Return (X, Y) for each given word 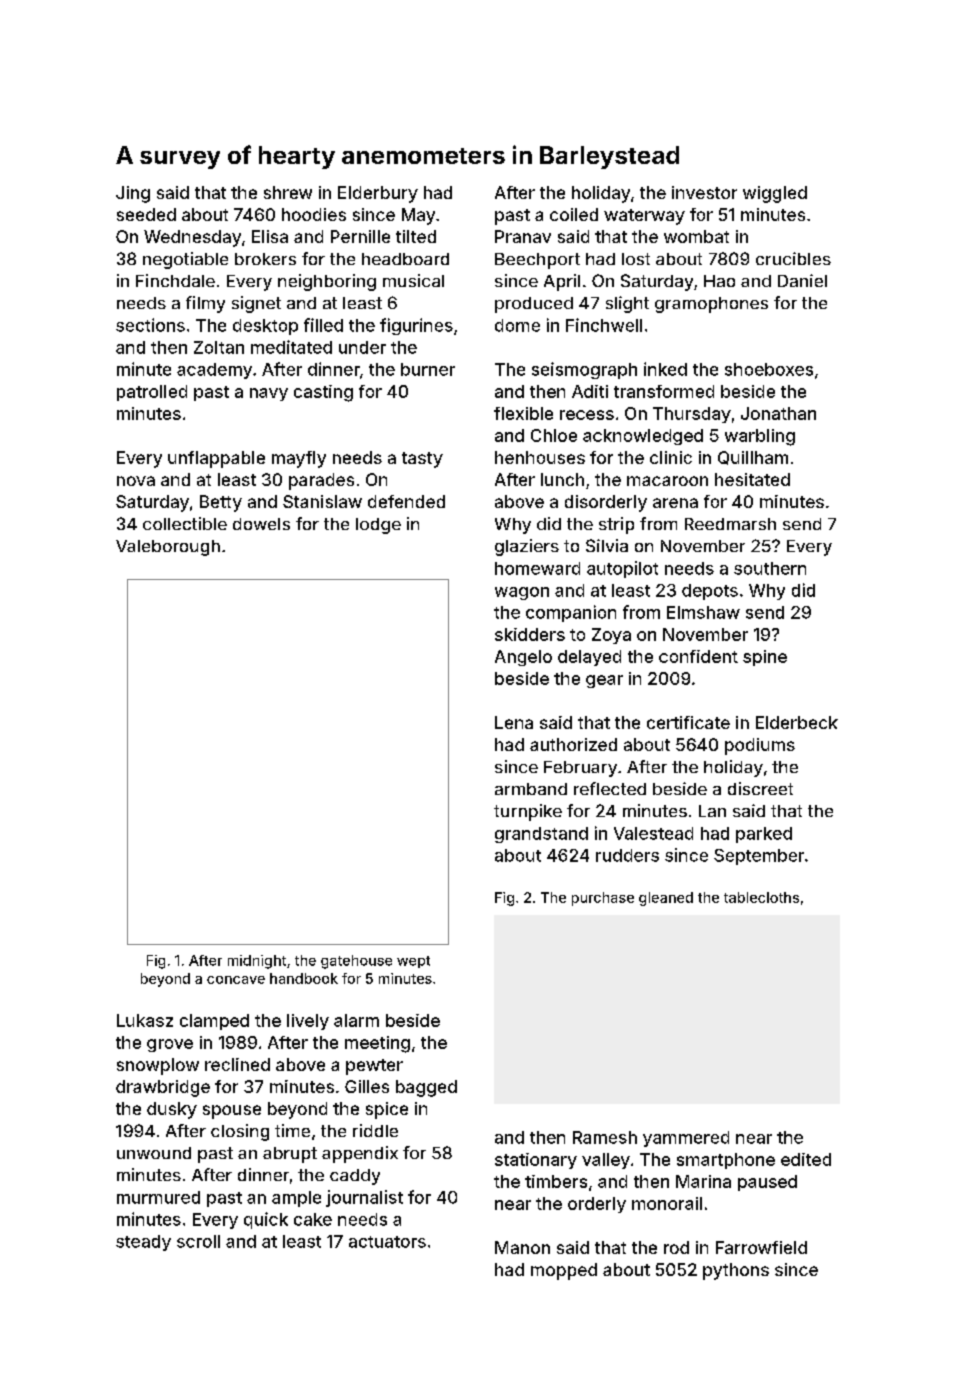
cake (313, 1219)
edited (806, 1159)
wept (413, 962)
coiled (574, 214)
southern (770, 568)
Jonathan (778, 413)
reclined (237, 1064)
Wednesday (192, 238)
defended (406, 501)
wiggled (775, 194)
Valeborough (168, 548)
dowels (261, 524)
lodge (378, 526)
